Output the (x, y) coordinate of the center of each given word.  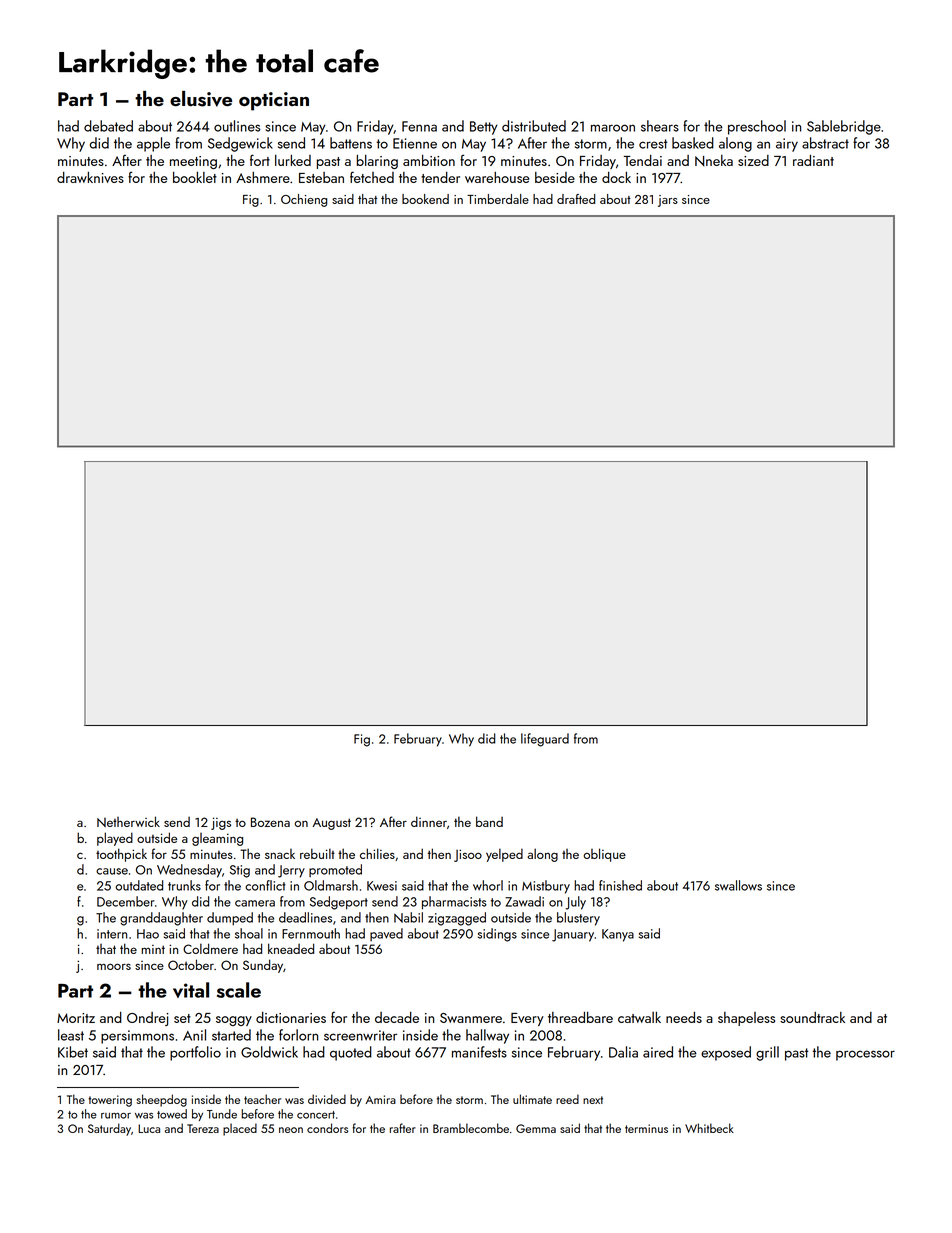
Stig (240, 871)
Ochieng (304, 200)
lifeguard (545, 740)
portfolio (195, 1053)
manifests (479, 1052)
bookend (425, 199)
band (489, 821)
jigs (221, 823)
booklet (195, 177)
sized (753, 160)
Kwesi (382, 886)
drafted (576, 199)
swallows (738, 885)
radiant (813, 160)
